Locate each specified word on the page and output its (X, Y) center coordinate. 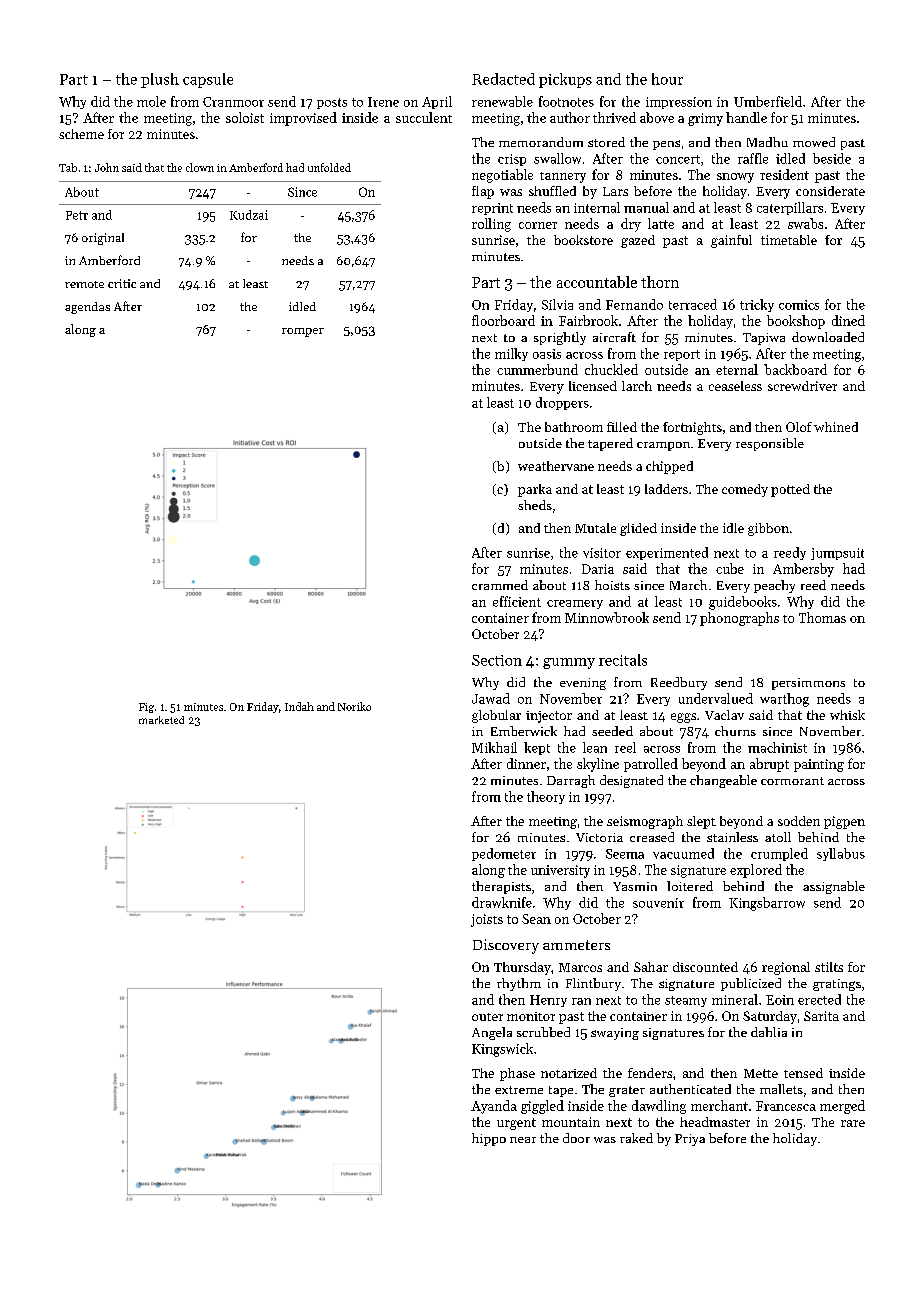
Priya (690, 1140)
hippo (489, 1139)
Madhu (767, 142)
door (576, 1138)
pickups (565, 80)
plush (160, 80)
